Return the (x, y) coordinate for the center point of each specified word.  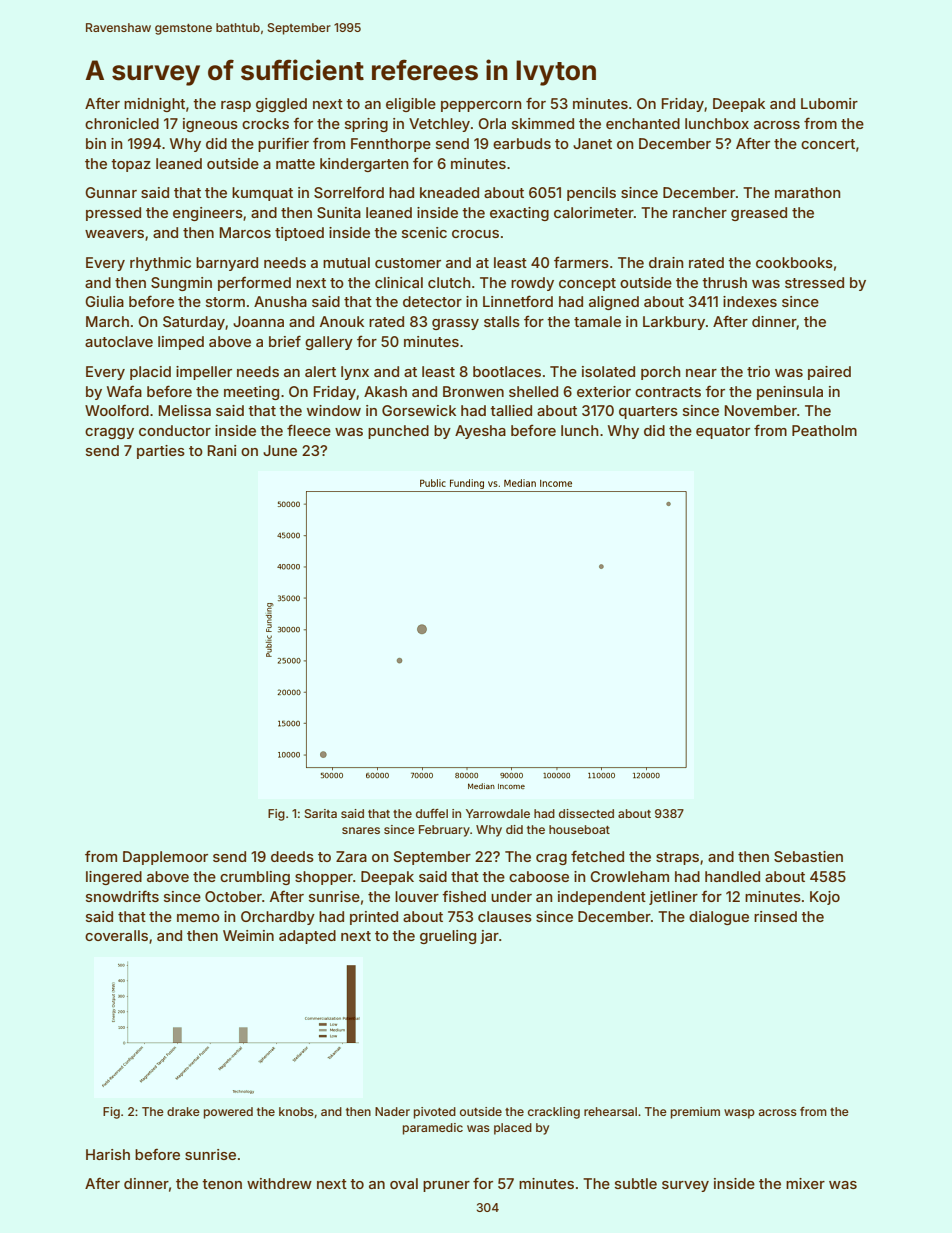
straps (677, 858)
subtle (636, 1183)
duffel (432, 813)
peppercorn (481, 106)
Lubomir (829, 103)
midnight (154, 105)
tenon (222, 1184)
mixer (805, 1183)
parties (161, 452)
